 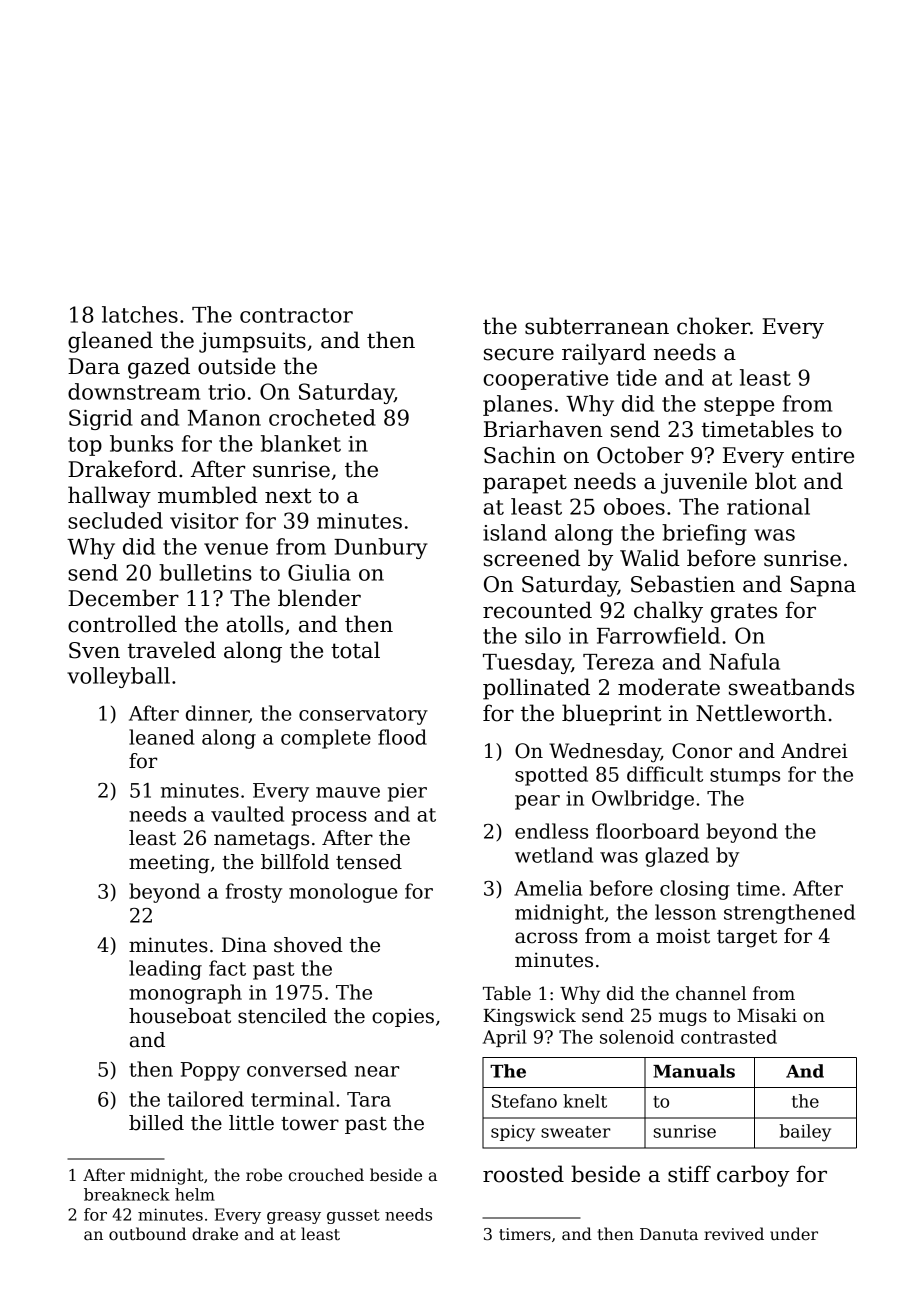 What do you see at coordinates (217, 714) in the document?
I see `dinner` at bounding box center [217, 714].
